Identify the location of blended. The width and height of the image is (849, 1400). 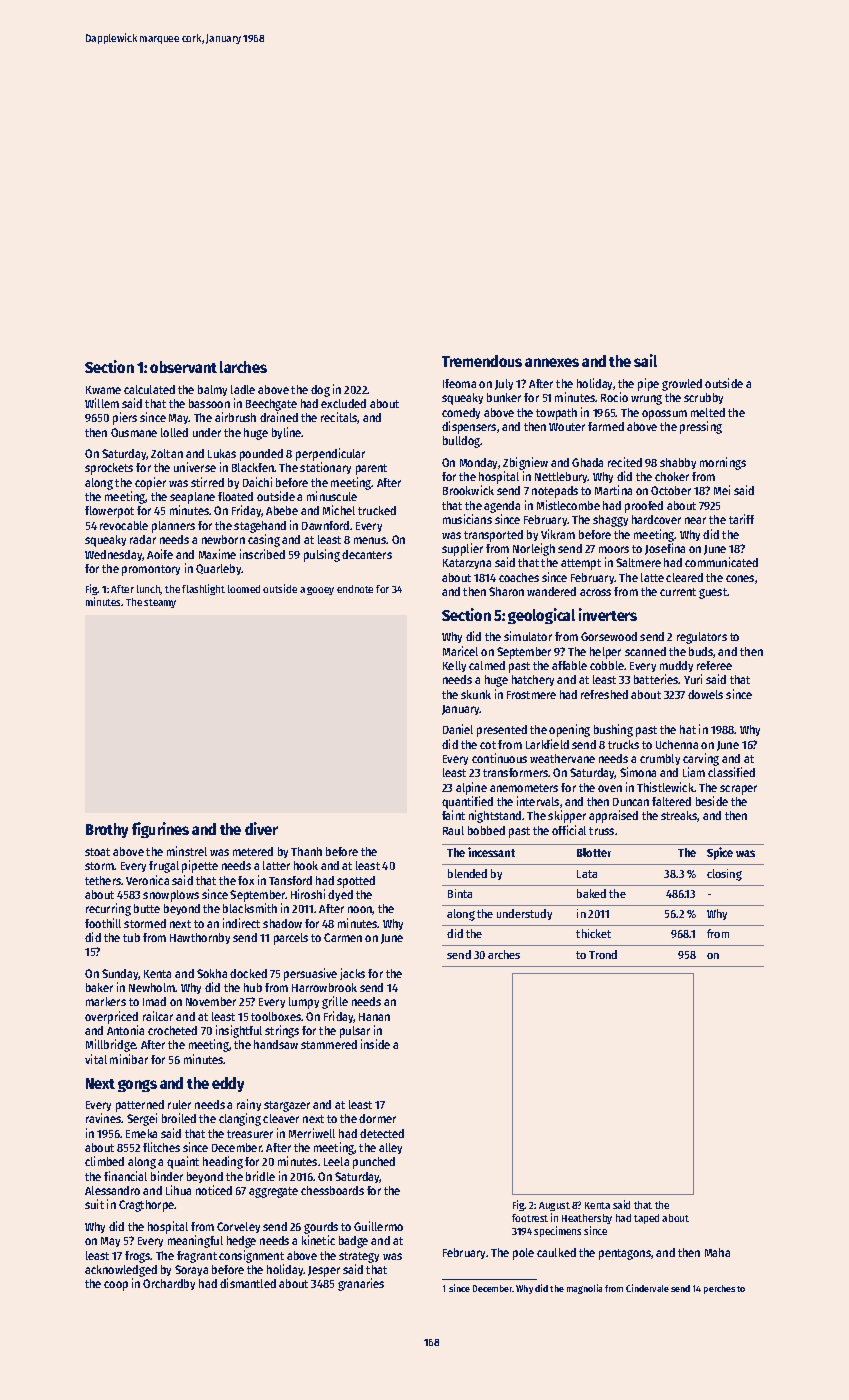
(467, 873).
